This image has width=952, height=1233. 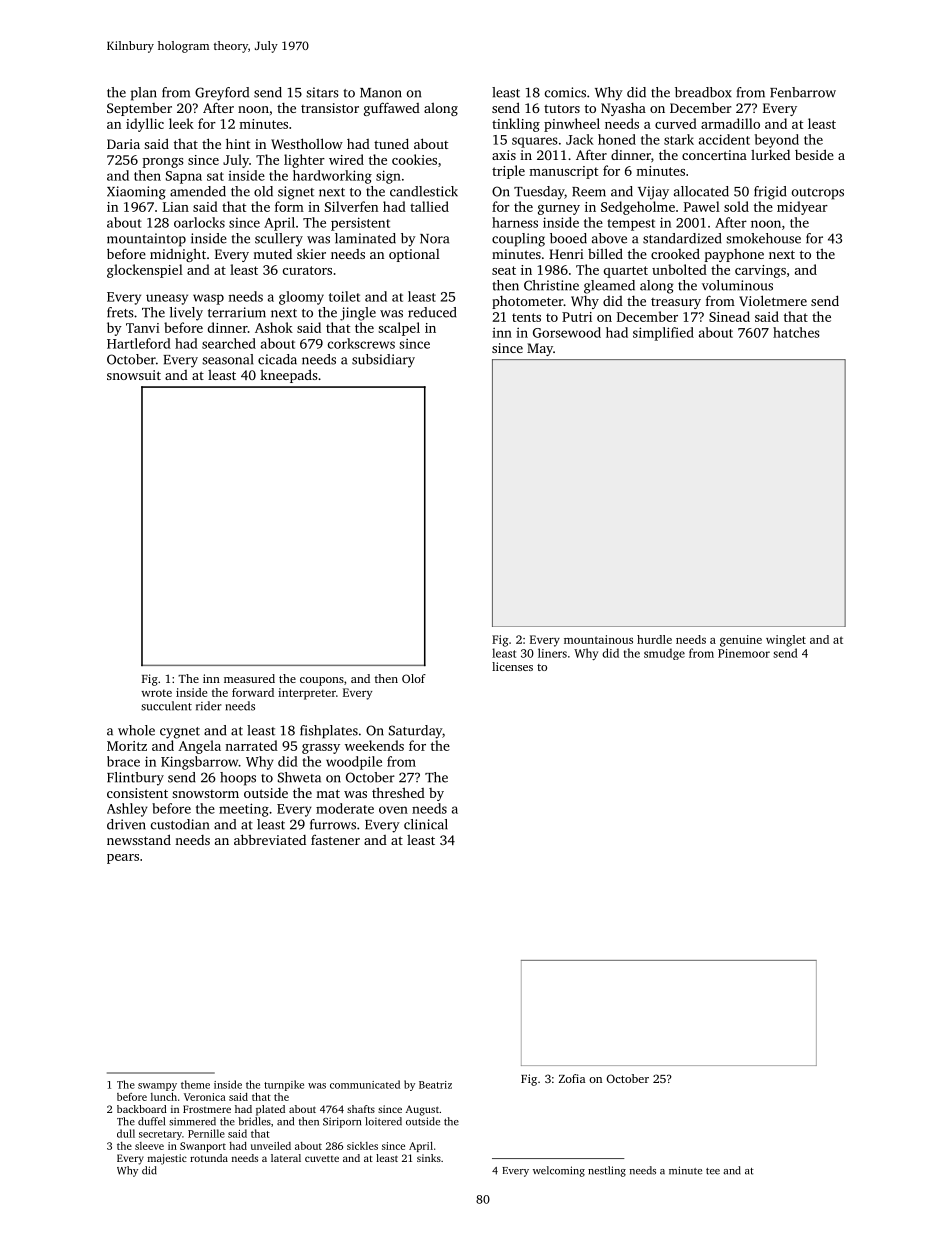 I want to click on carvings, so click(x=760, y=271).
